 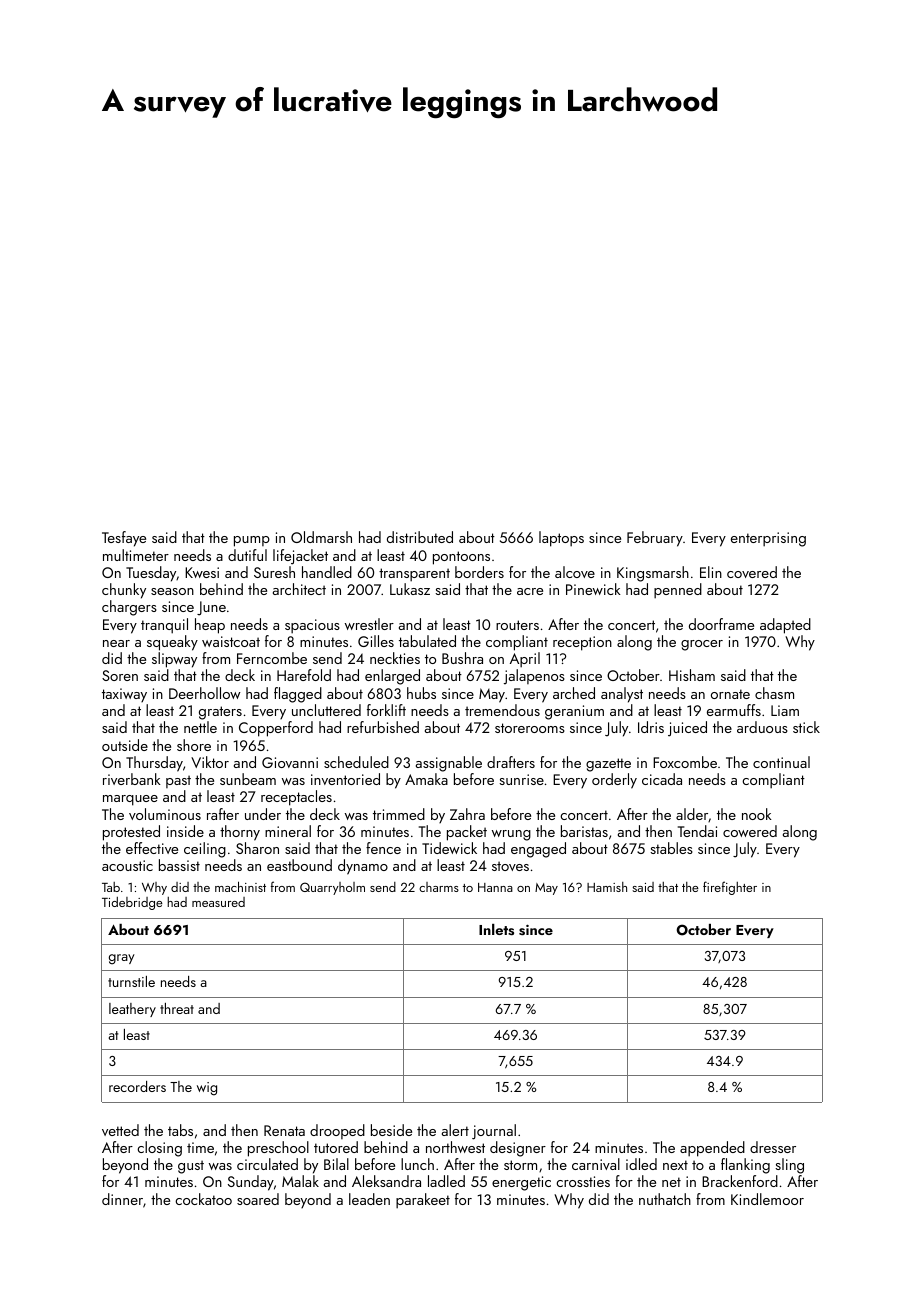 I want to click on Tesfaye, so click(x=124, y=539).
